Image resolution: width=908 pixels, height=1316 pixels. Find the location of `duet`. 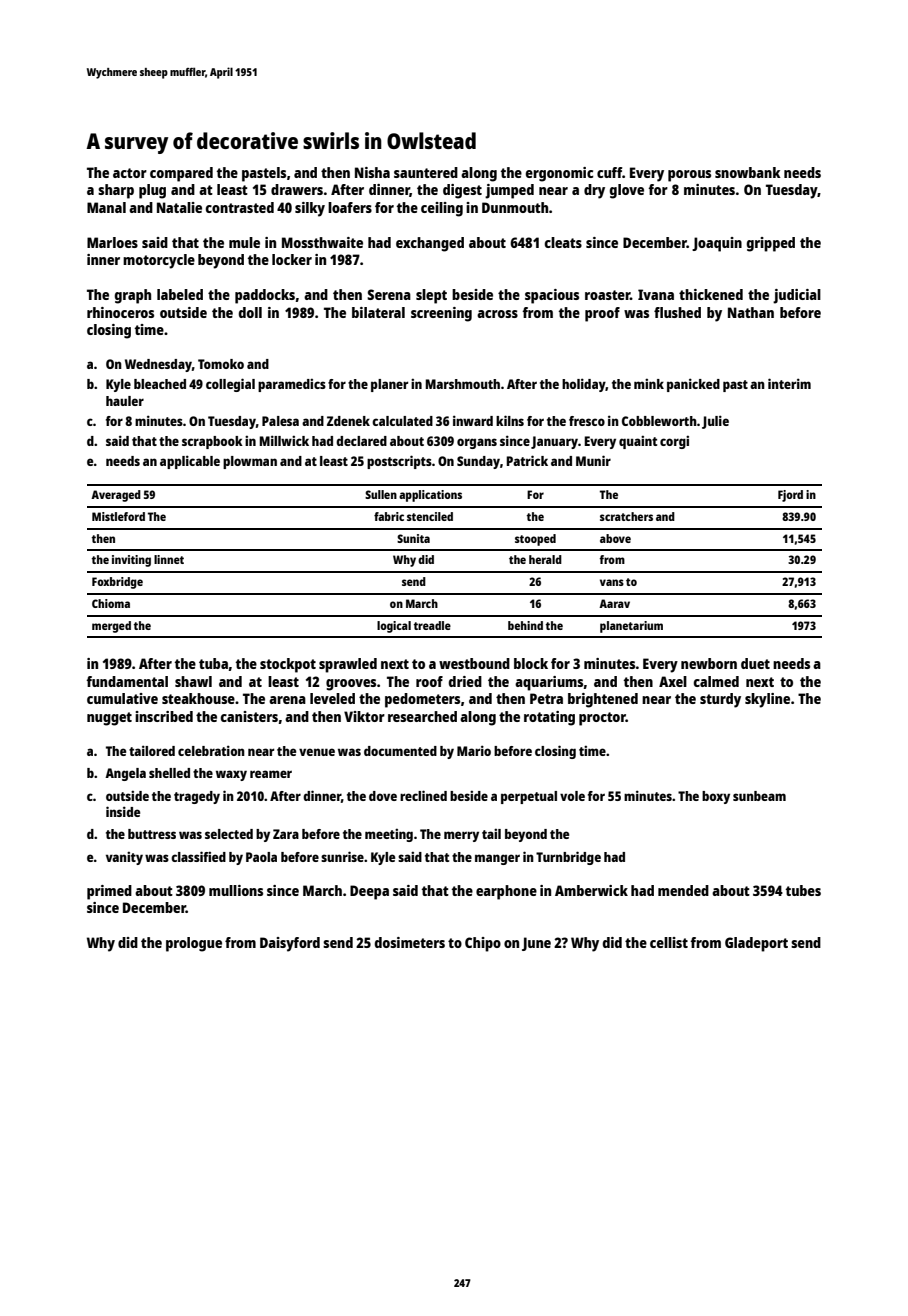

duet is located at coordinates (755, 663).
